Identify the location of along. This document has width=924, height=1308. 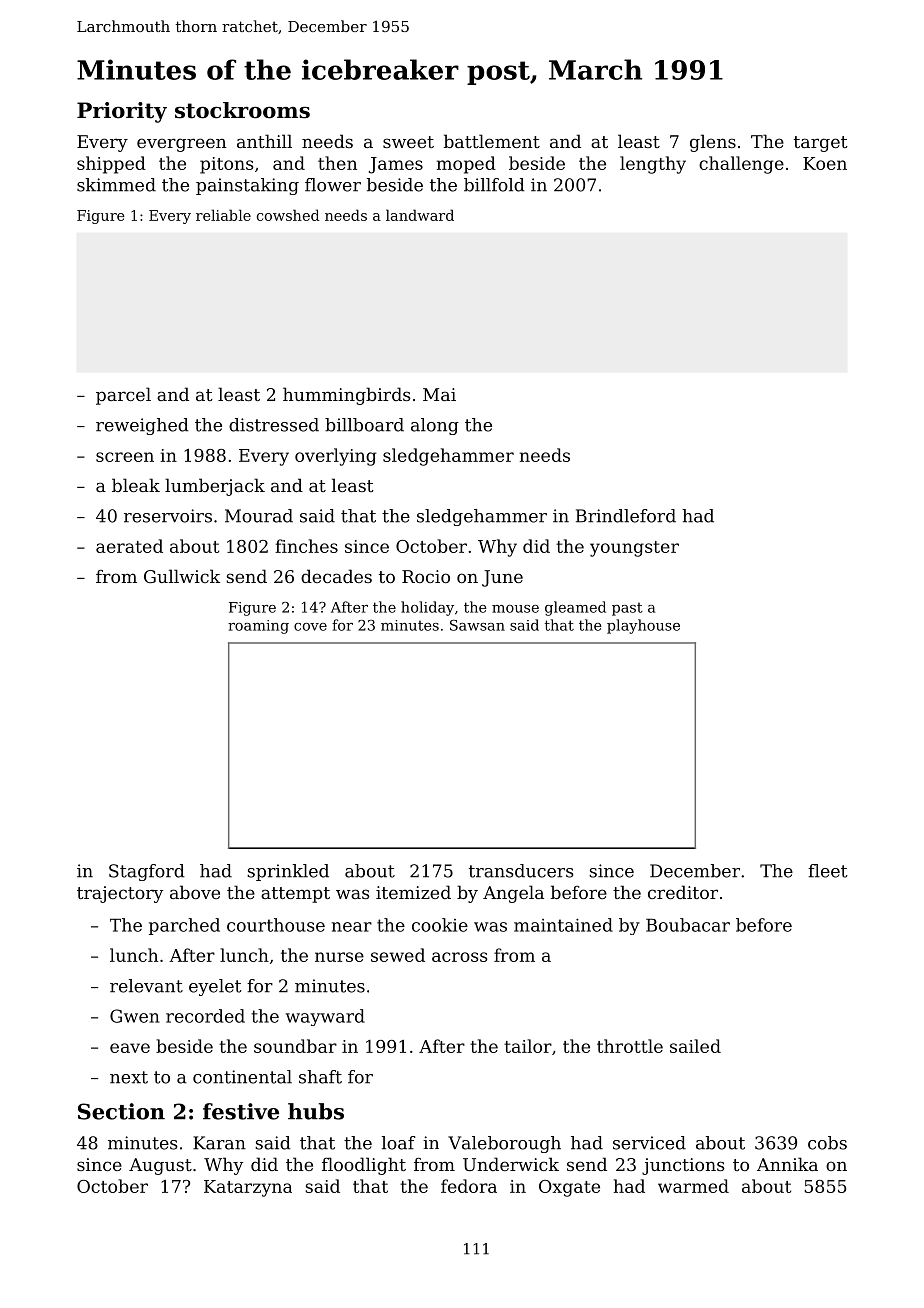
(435, 426).
